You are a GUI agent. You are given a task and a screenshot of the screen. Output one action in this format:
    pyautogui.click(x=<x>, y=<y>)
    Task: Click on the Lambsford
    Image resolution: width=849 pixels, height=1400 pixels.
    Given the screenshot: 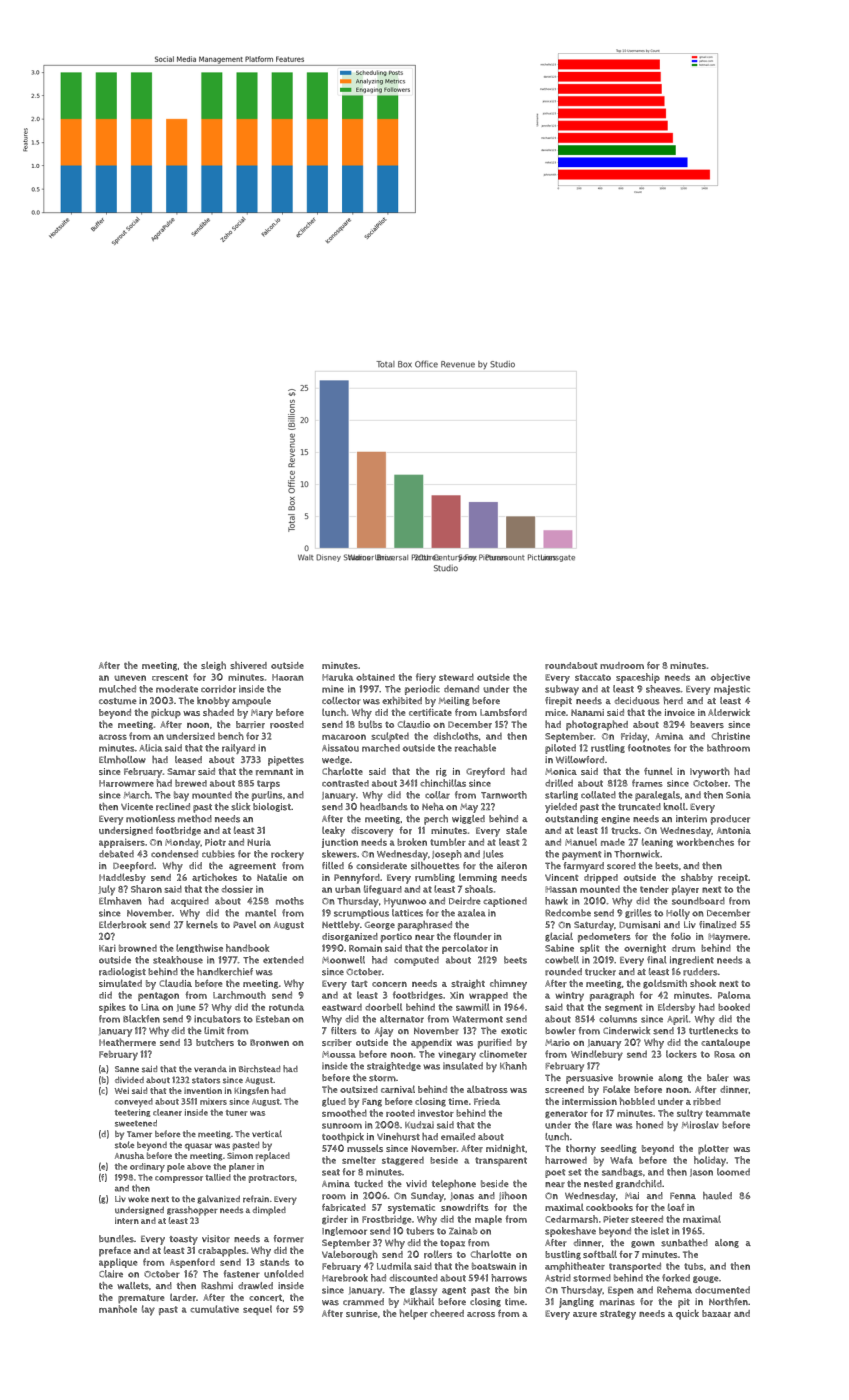 What is the action you would take?
    pyautogui.click(x=503, y=712)
